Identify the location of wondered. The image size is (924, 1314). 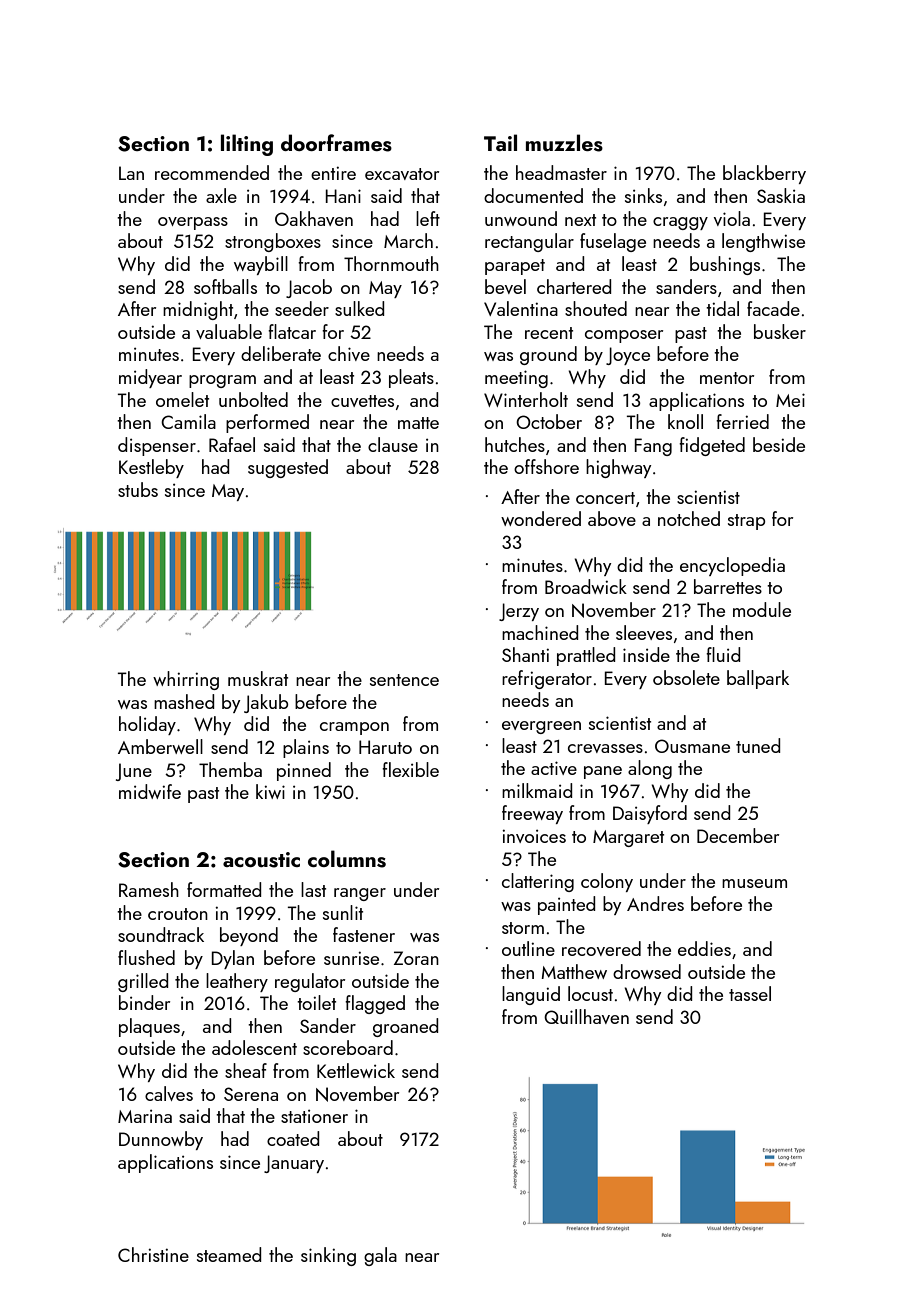
(541, 518).
